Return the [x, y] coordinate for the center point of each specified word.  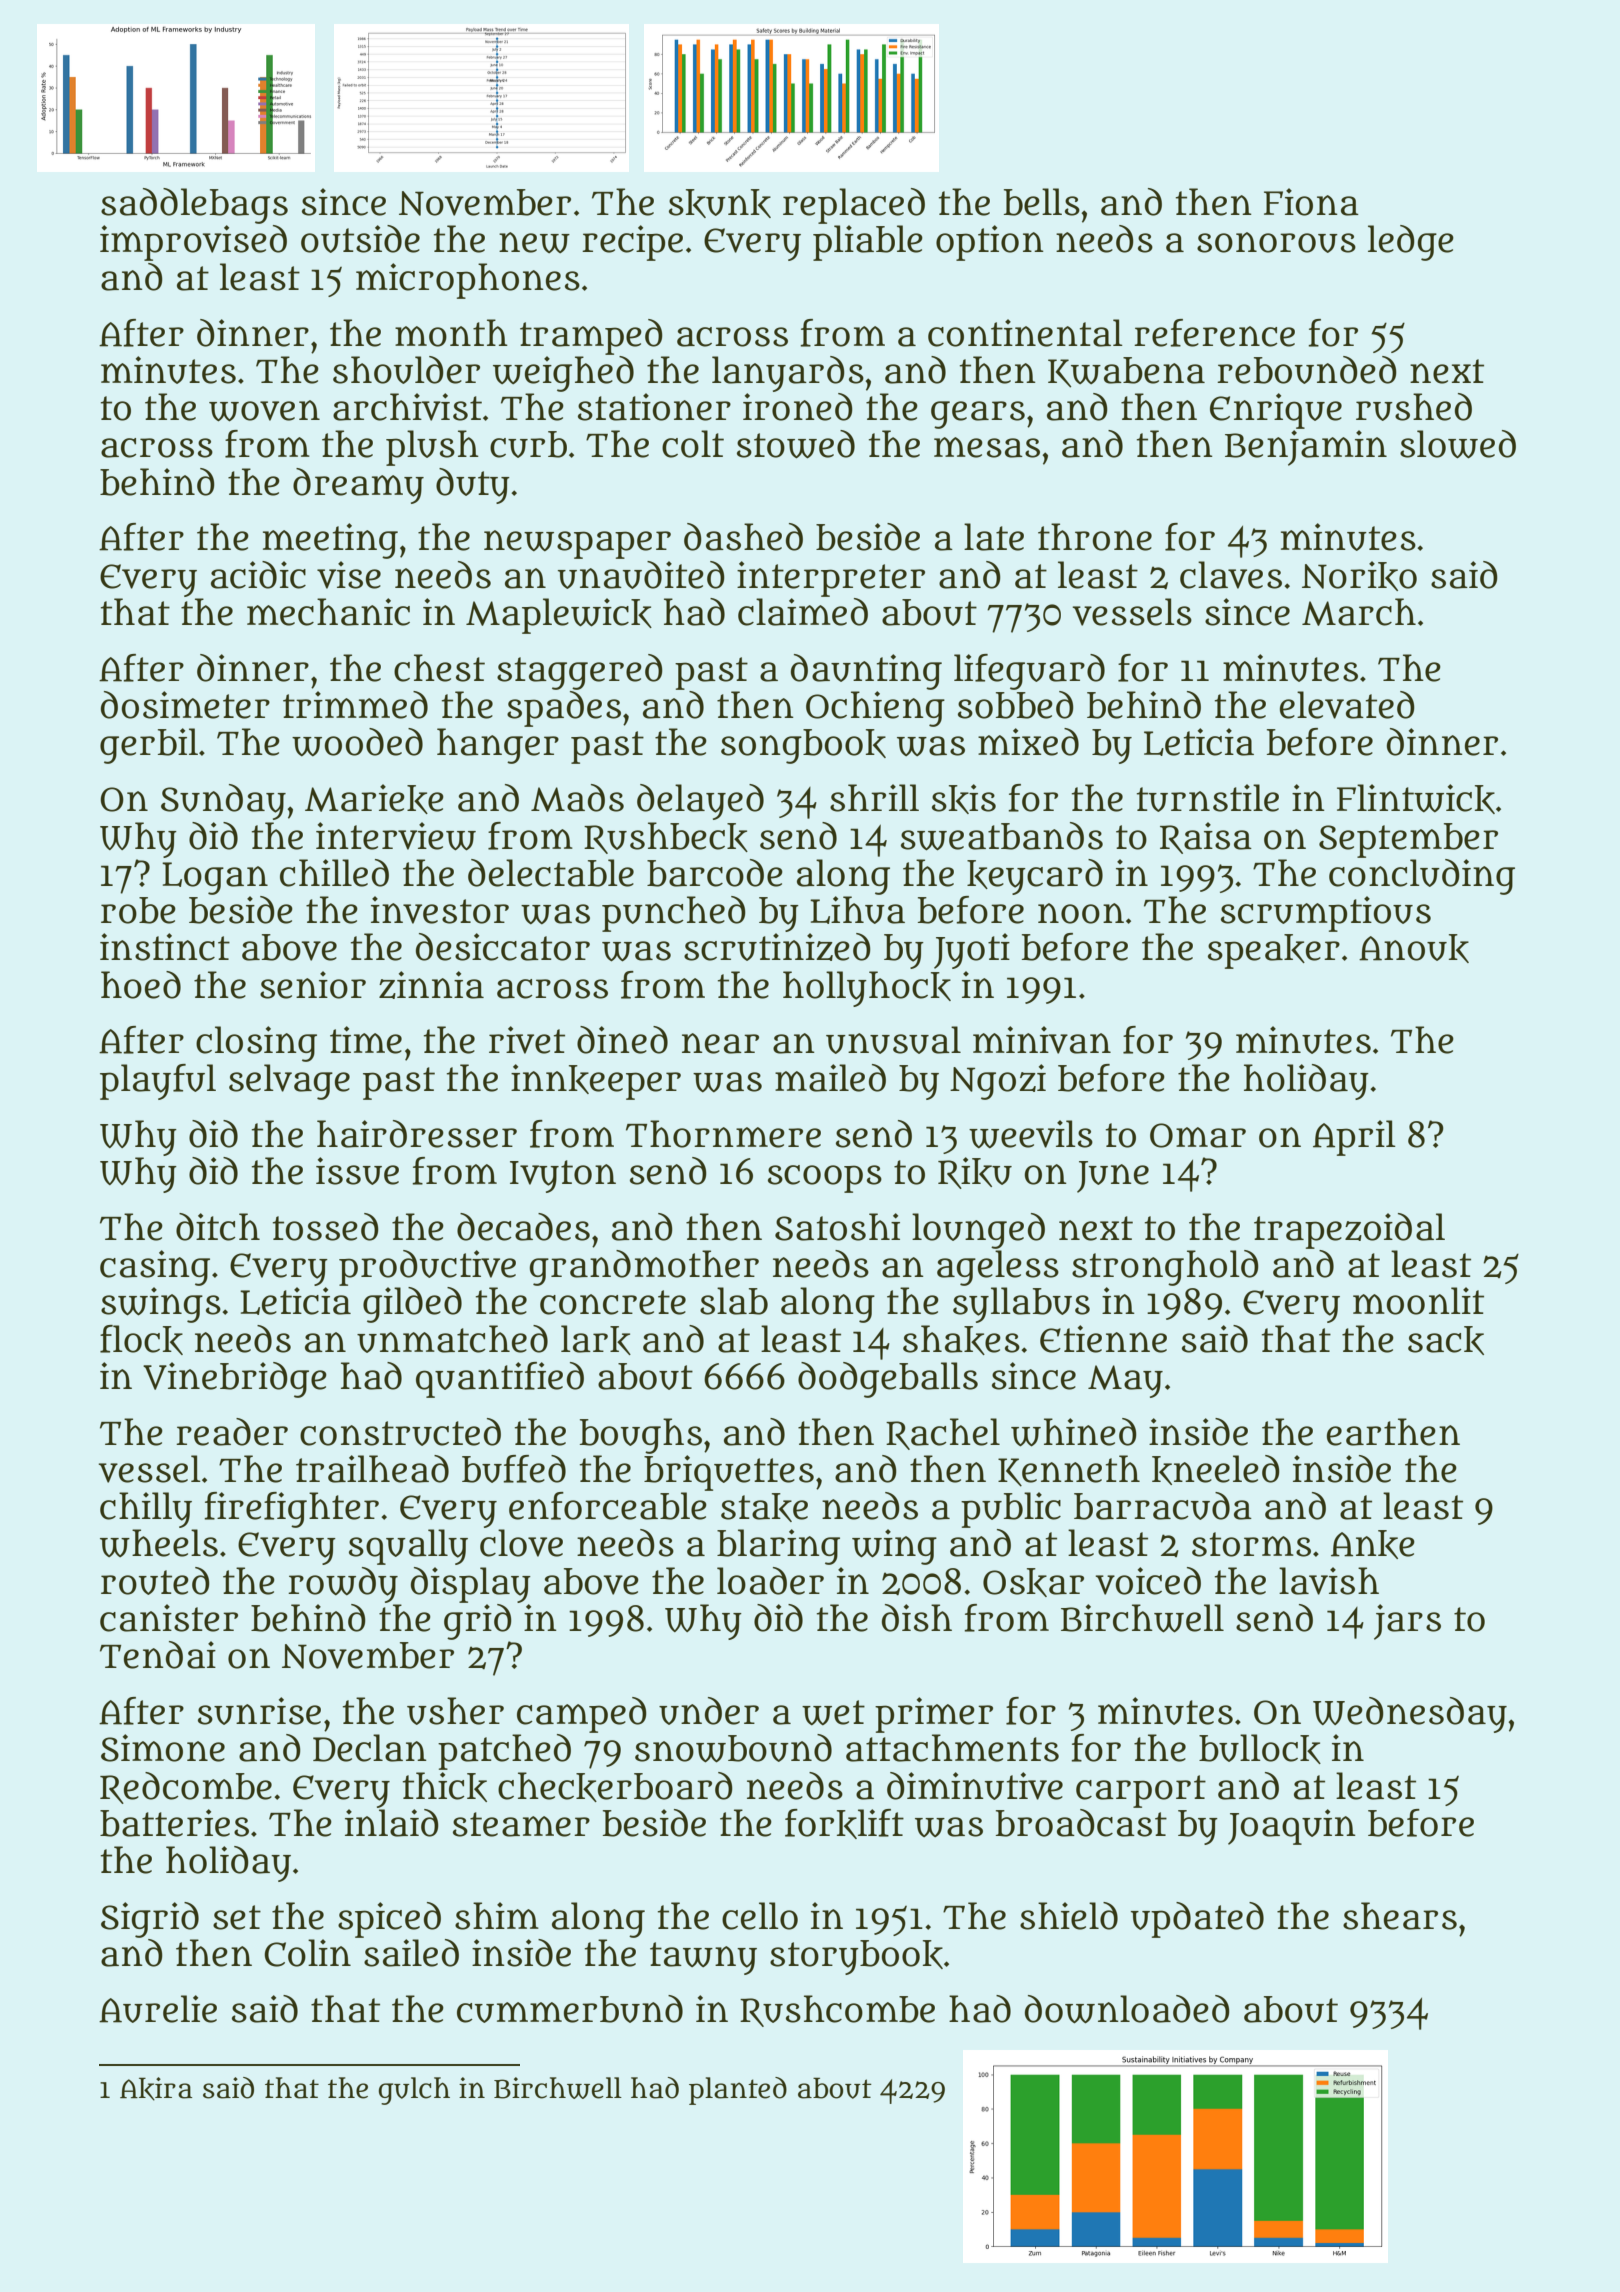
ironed [798, 407]
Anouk [1414, 948]
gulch [414, 2091]
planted [738, 2091]
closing [256, 1044]
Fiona [1311, 202]
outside [360, 239]
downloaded [1127, 2009]
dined [622, 1040]
